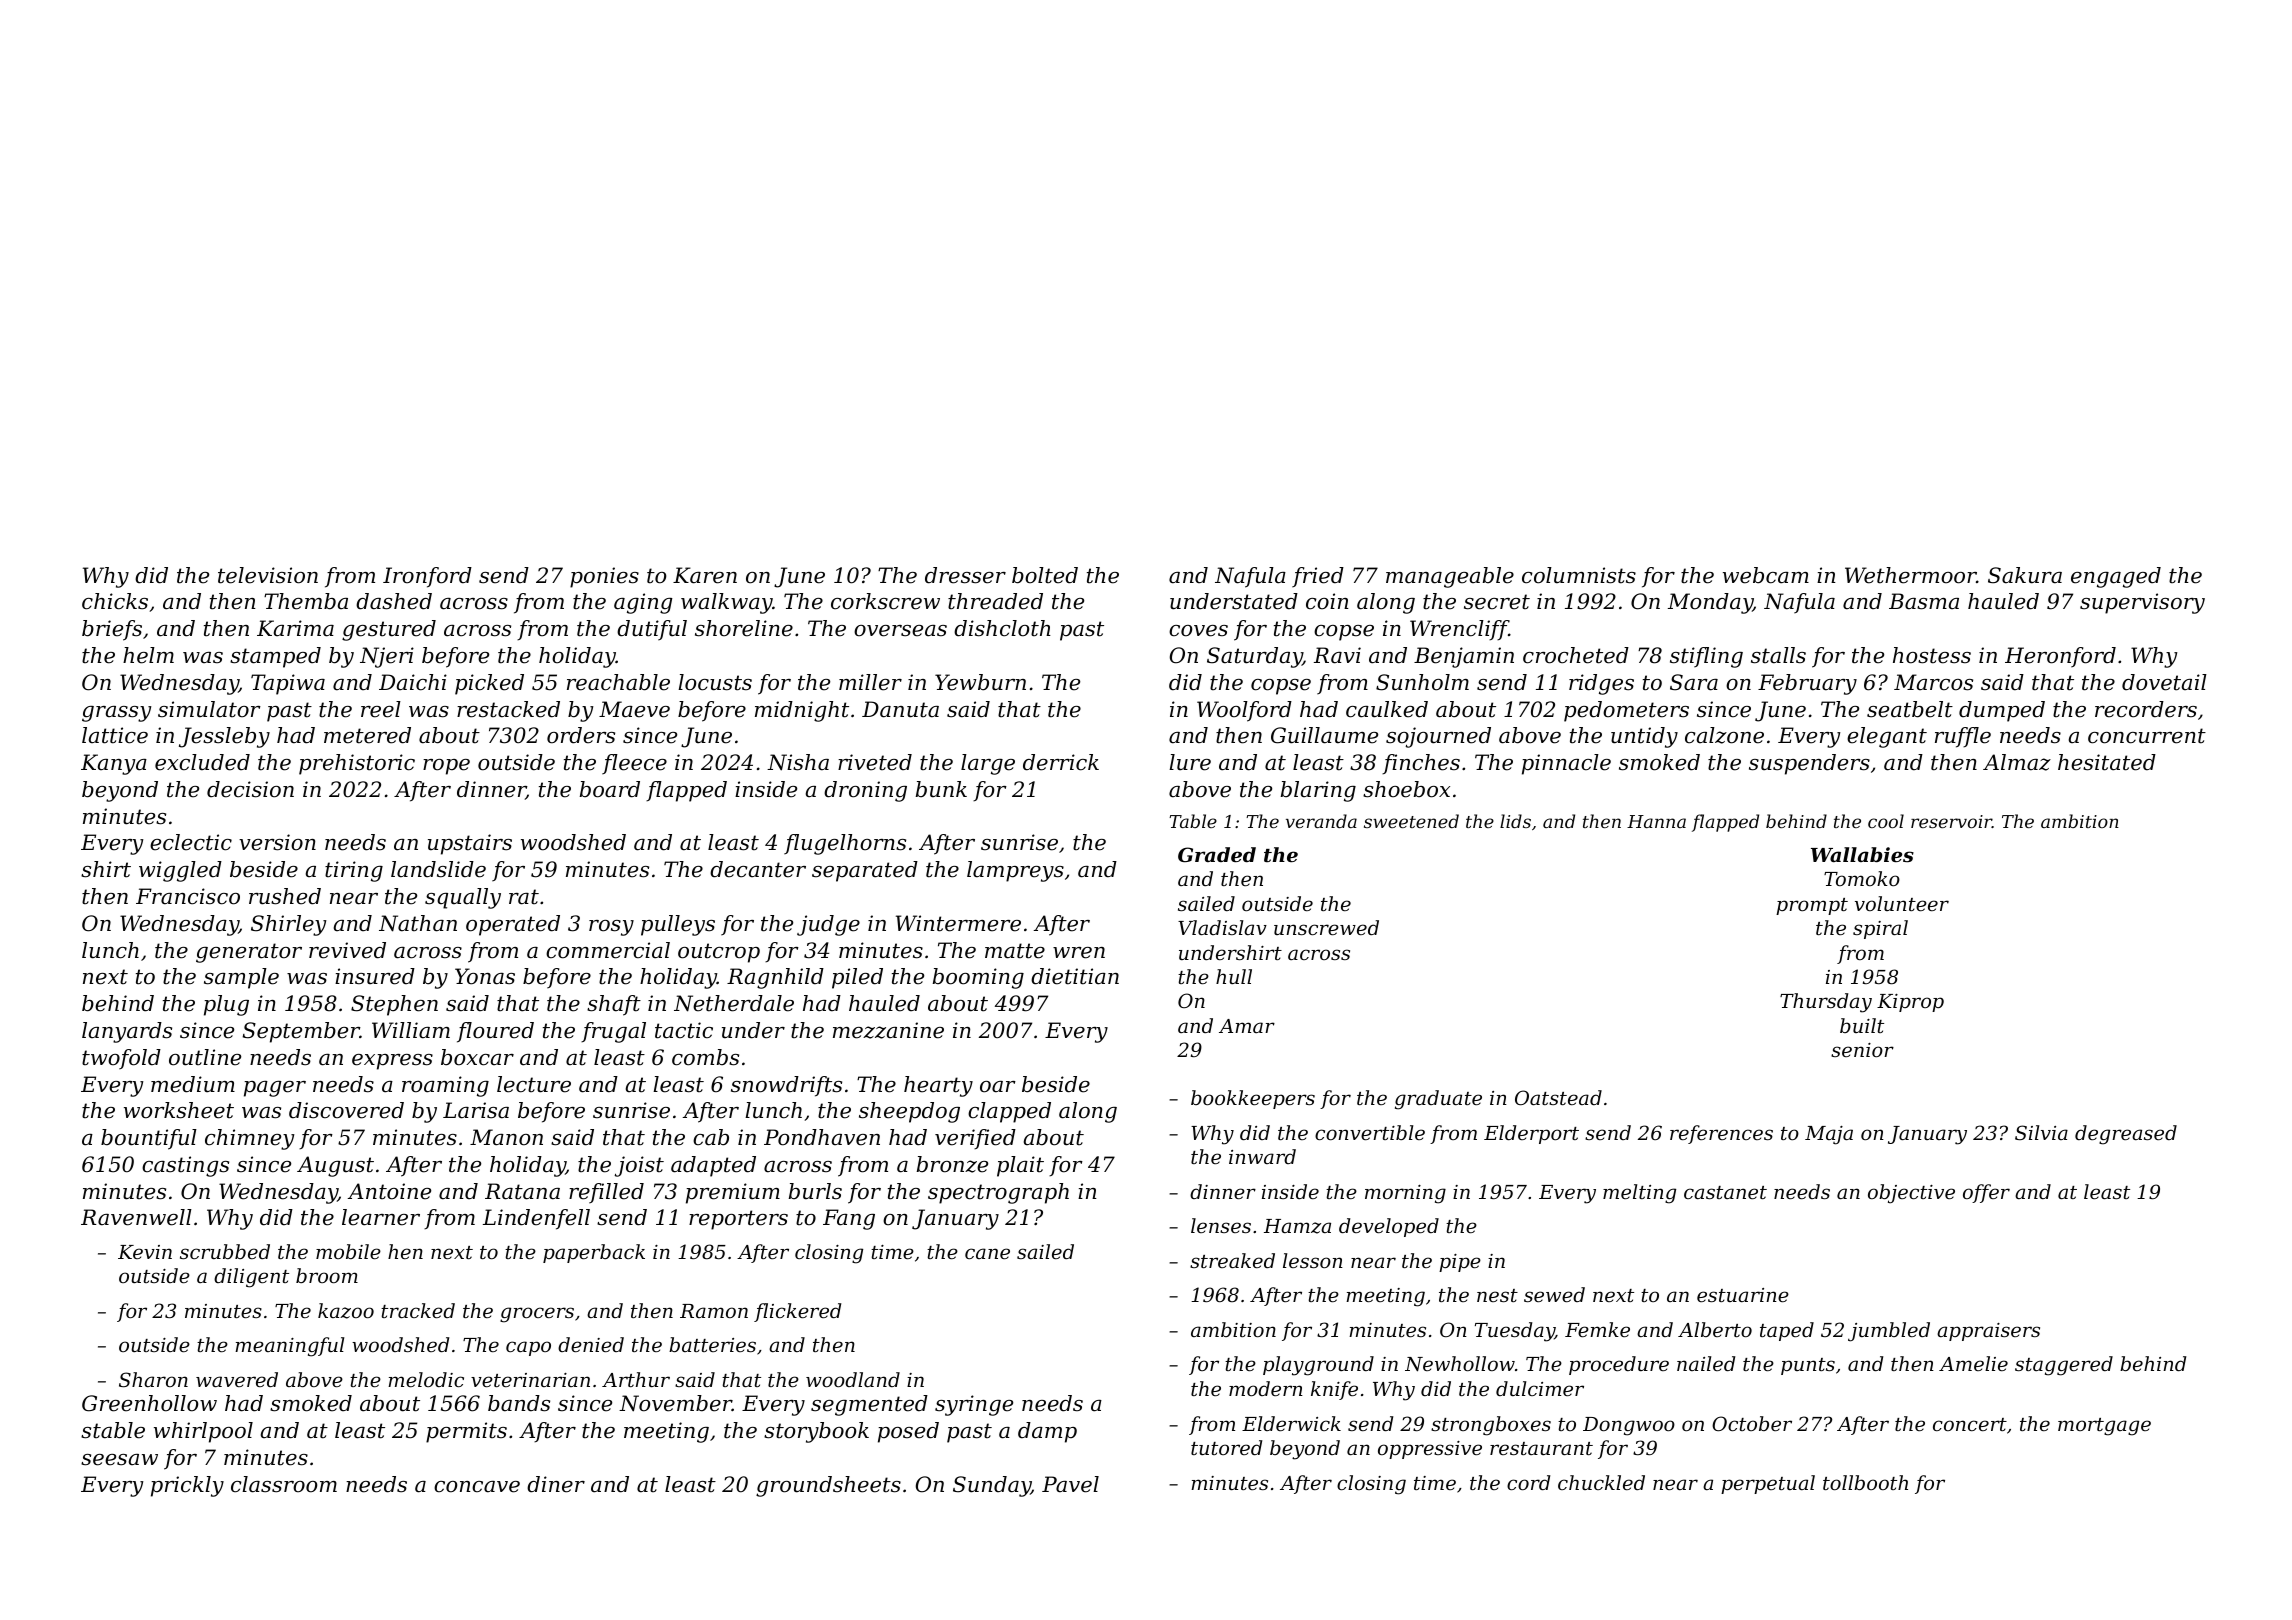 This image has height=1620, width=2292. What do you see at coordinates (1015, 951) in the image?
I see `matte` at bounding box center [1015, 951].
